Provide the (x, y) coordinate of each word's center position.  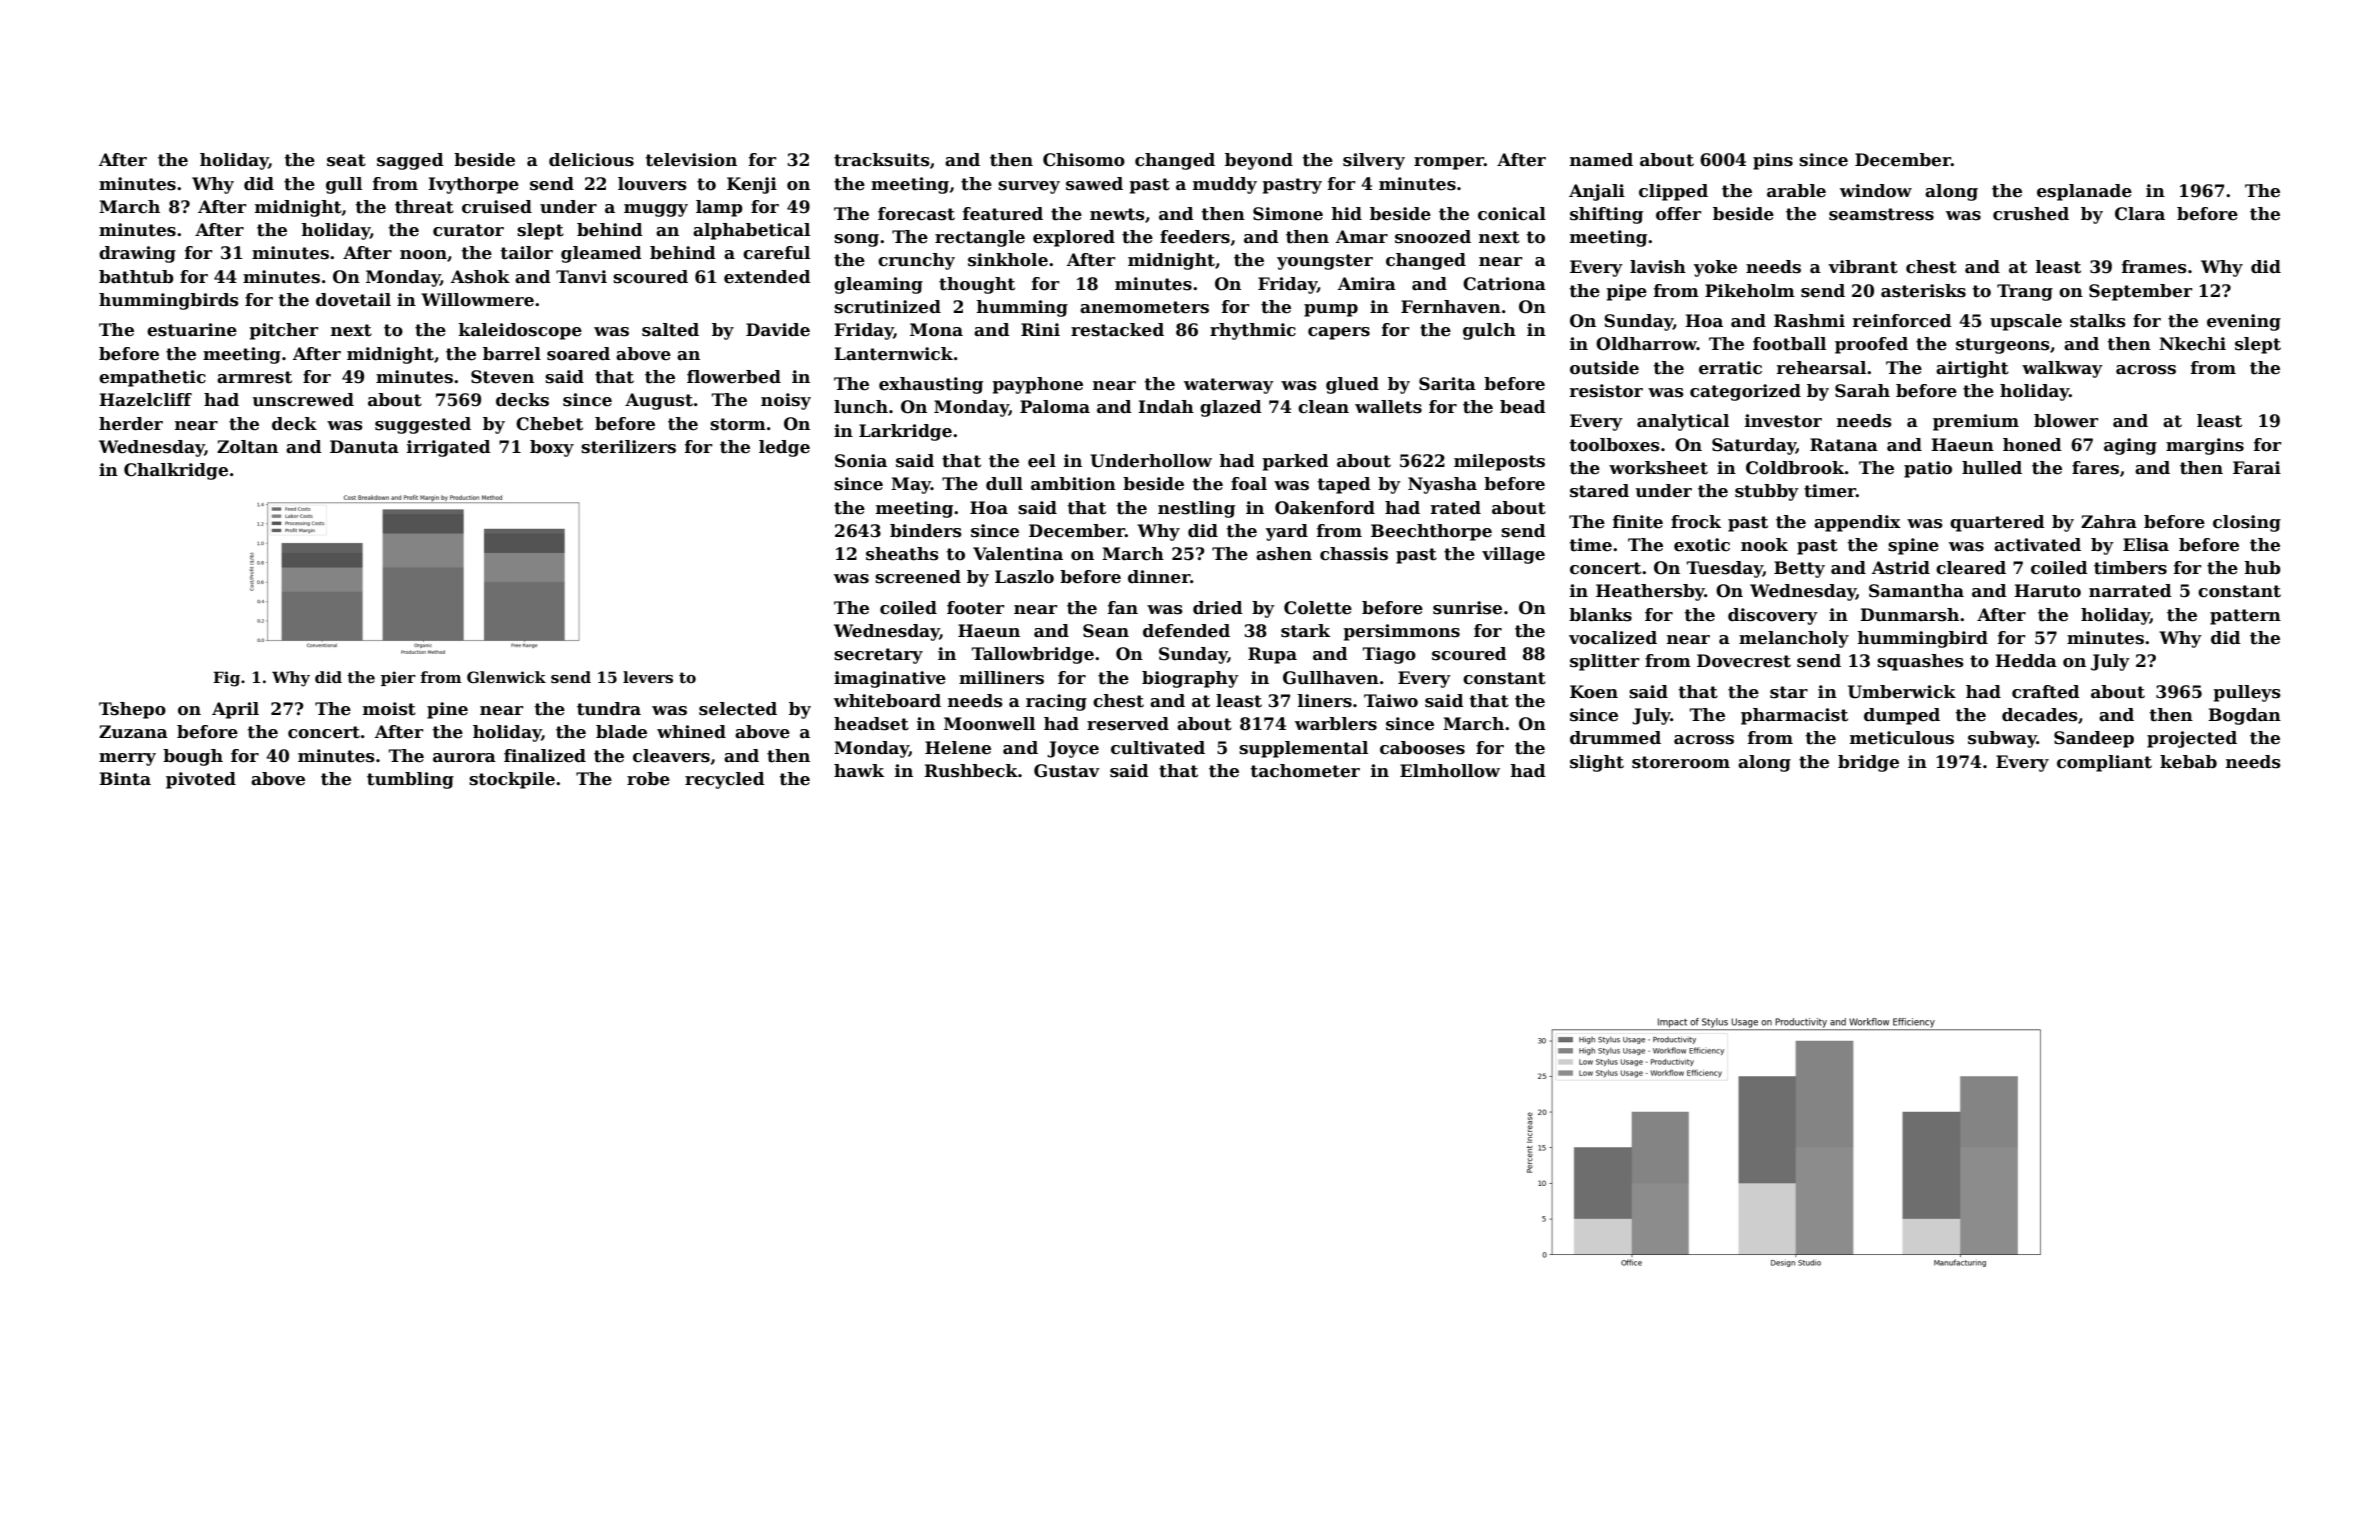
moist (389, 709)
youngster (1325, 262)
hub (2263, 568)
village (1513, 555)
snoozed (1433, 237)
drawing (137, 254)
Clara (2140, 214)
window (1876, 191)
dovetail (353, 300)
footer (975, 608)
